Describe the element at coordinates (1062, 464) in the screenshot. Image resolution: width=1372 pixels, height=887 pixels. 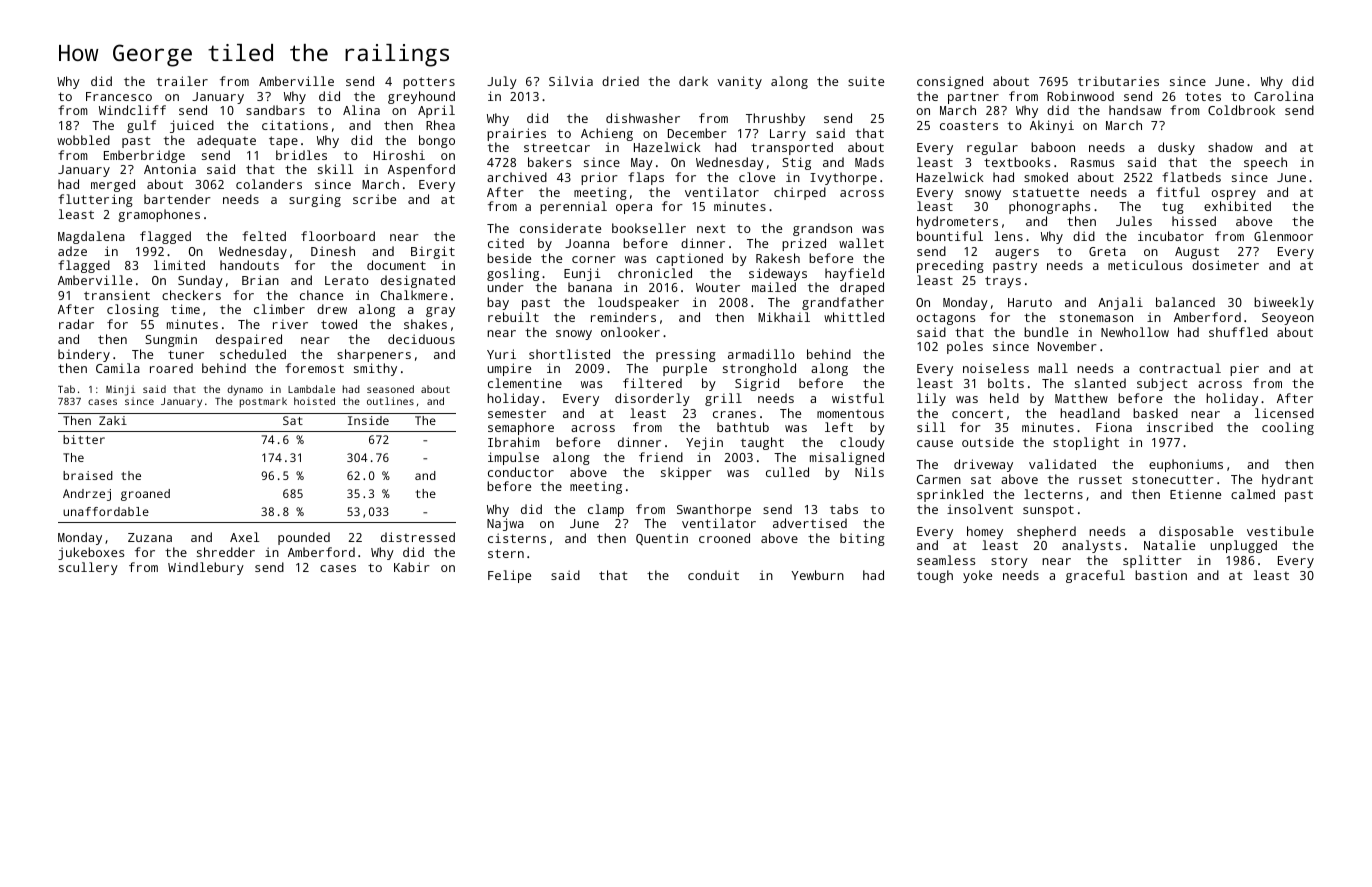
I see `validated` at that location.
